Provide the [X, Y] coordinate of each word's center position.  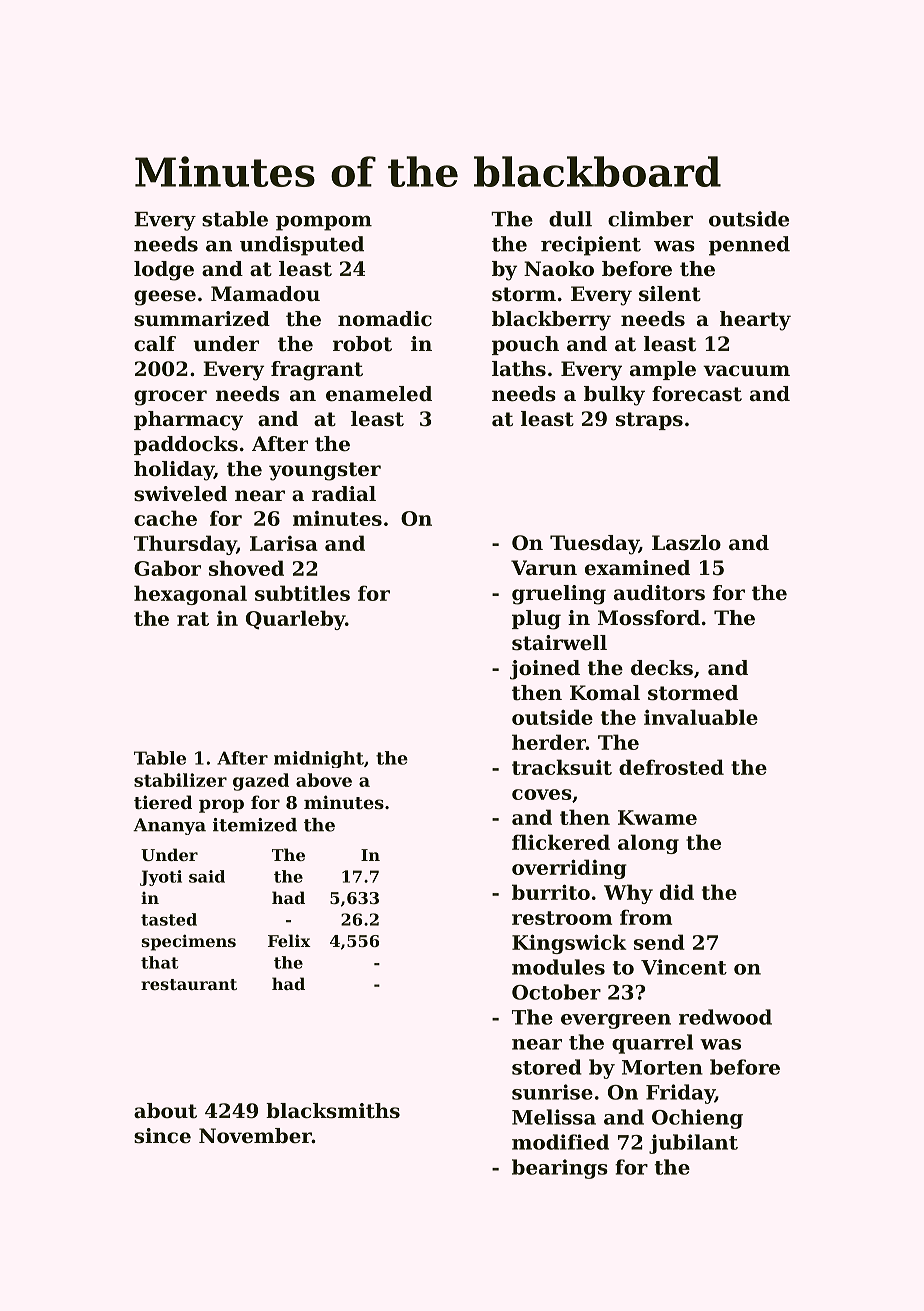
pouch [525, 345]
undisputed [302, 246]
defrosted [671, 767]
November [255, 1136]
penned [749, 246]
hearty [755, 321]
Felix [289, 940]
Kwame [657, 817]
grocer [170, 398]
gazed [261, 782]
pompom [324, 223]
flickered [561, 842]
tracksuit [562, 767]
